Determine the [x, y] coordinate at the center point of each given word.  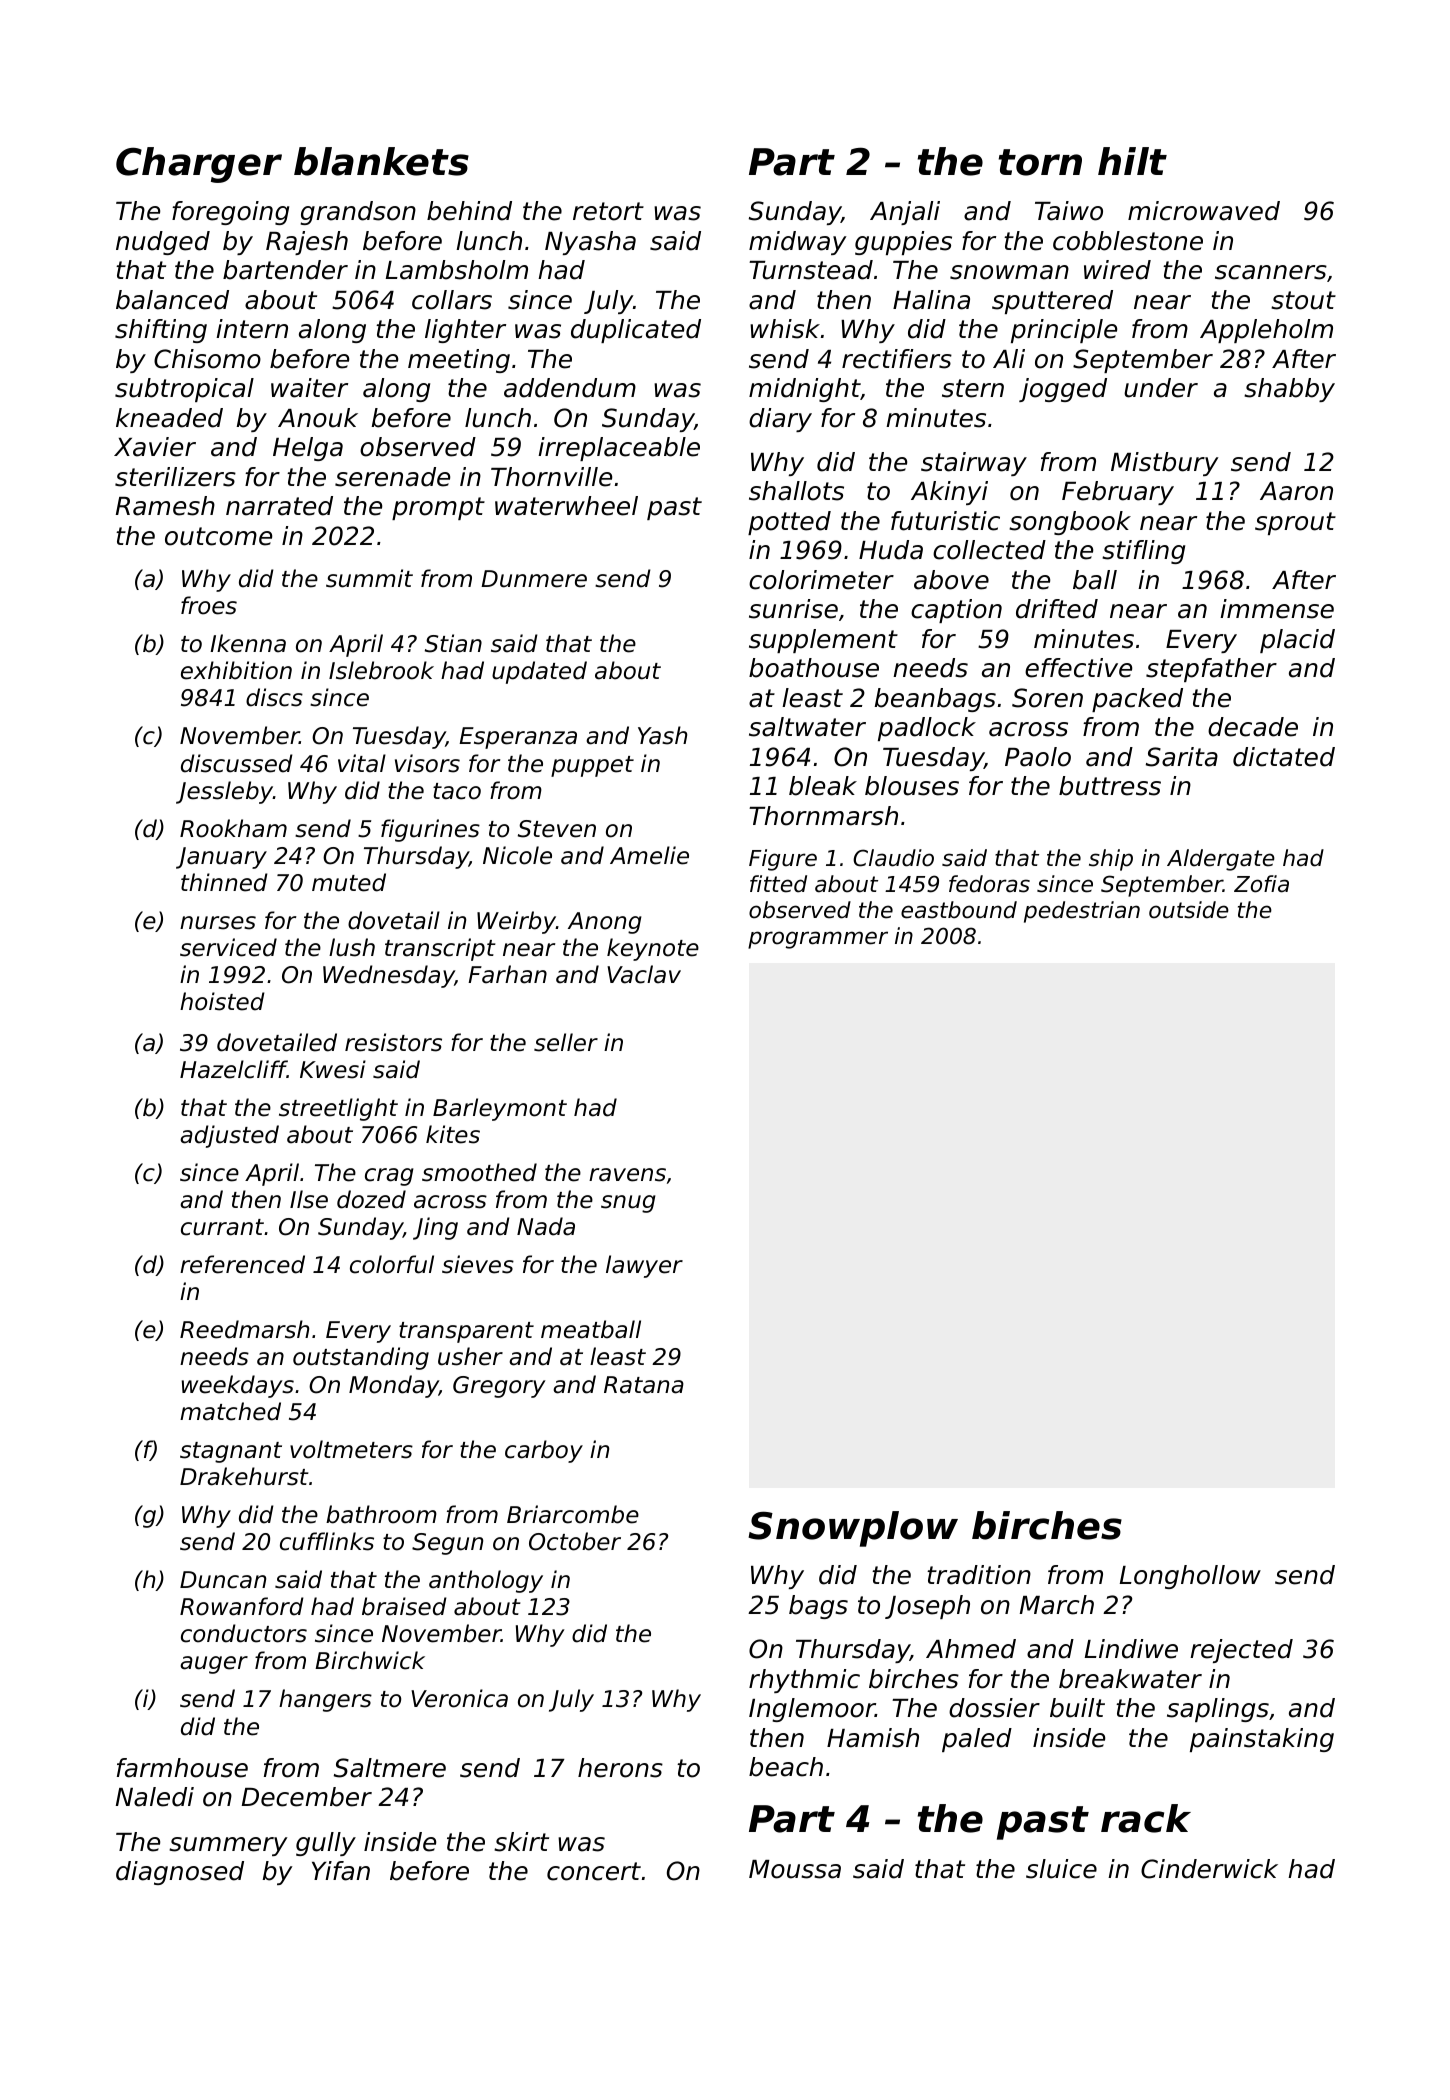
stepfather [1211, 670]
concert [594, 1871]
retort [608, 211]
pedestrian [1082, 912]
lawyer [644, 1266]
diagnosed [180, 1873]
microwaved [1204, 211]
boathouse [814, 668]
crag [389, 1177]
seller [566, 1042]
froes [209, 605]
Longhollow [1190, 1577]
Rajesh [307, 243]
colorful [392, 1264]
